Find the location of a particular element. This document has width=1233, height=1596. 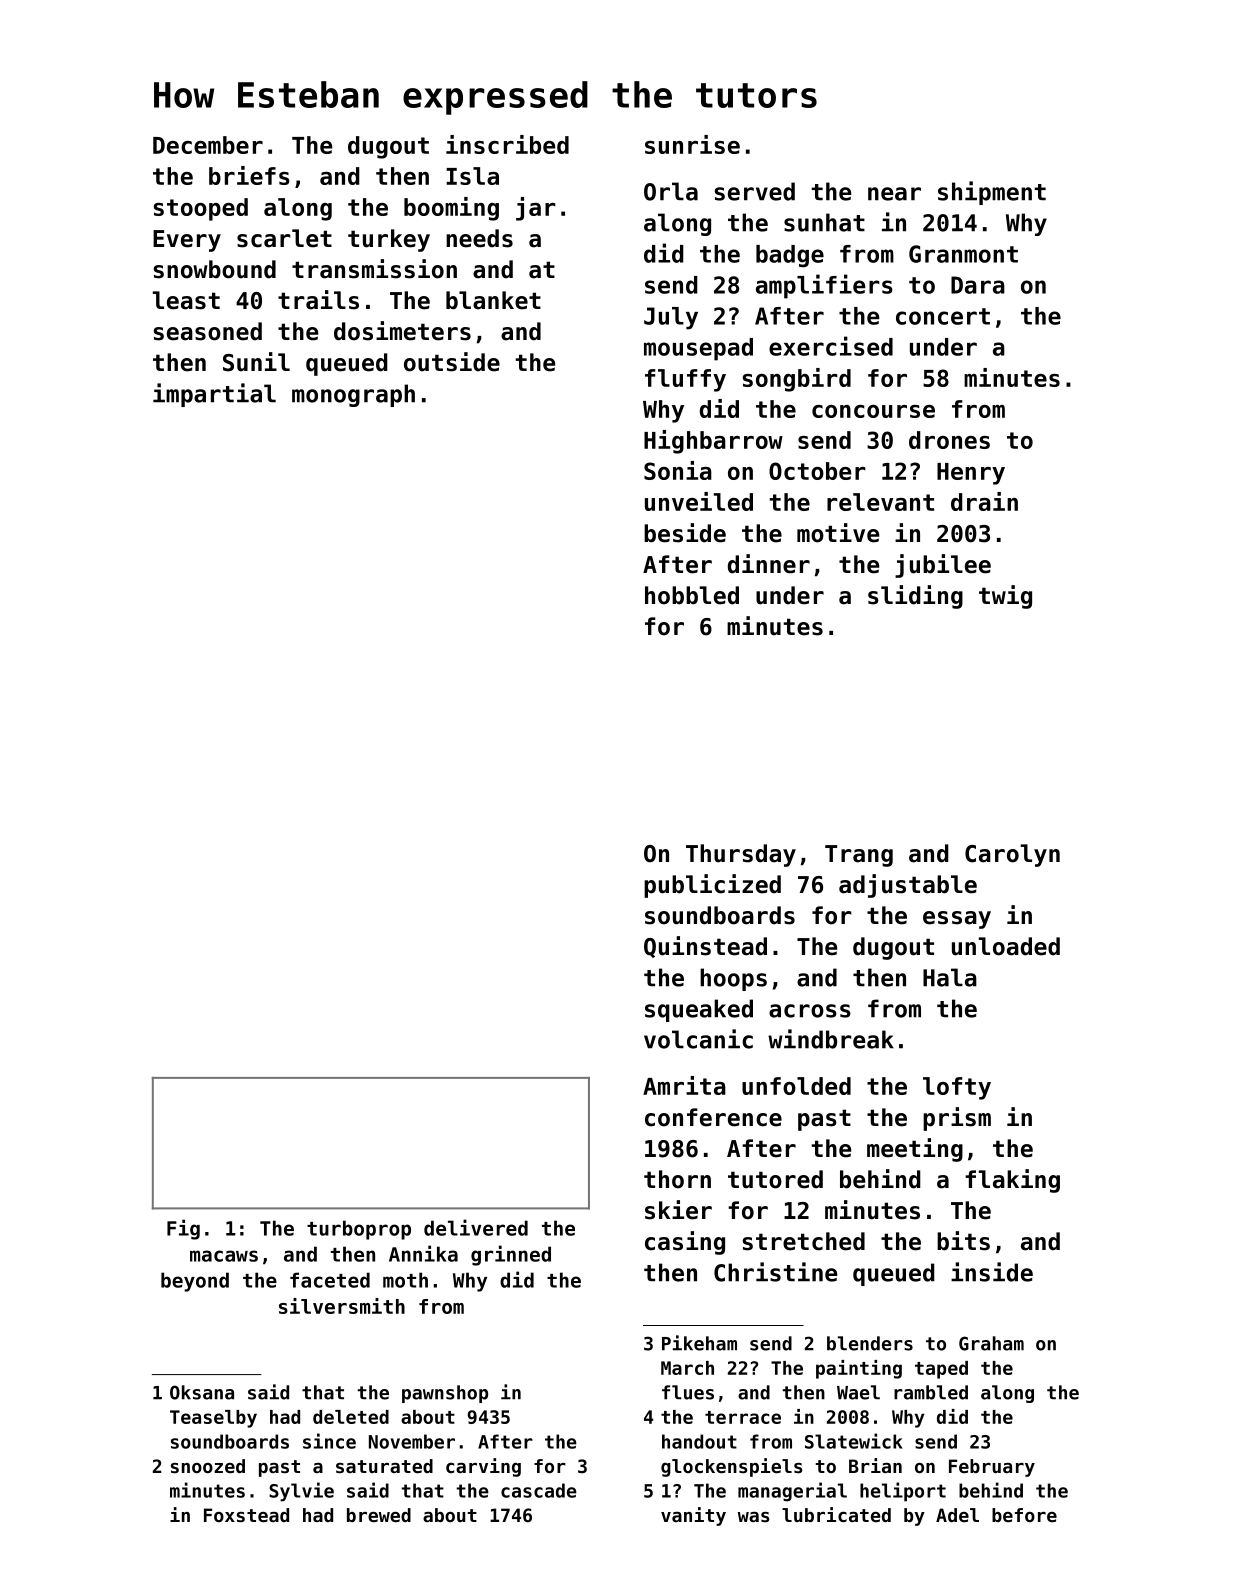

hobbled is located at coordinates (692, 595).
